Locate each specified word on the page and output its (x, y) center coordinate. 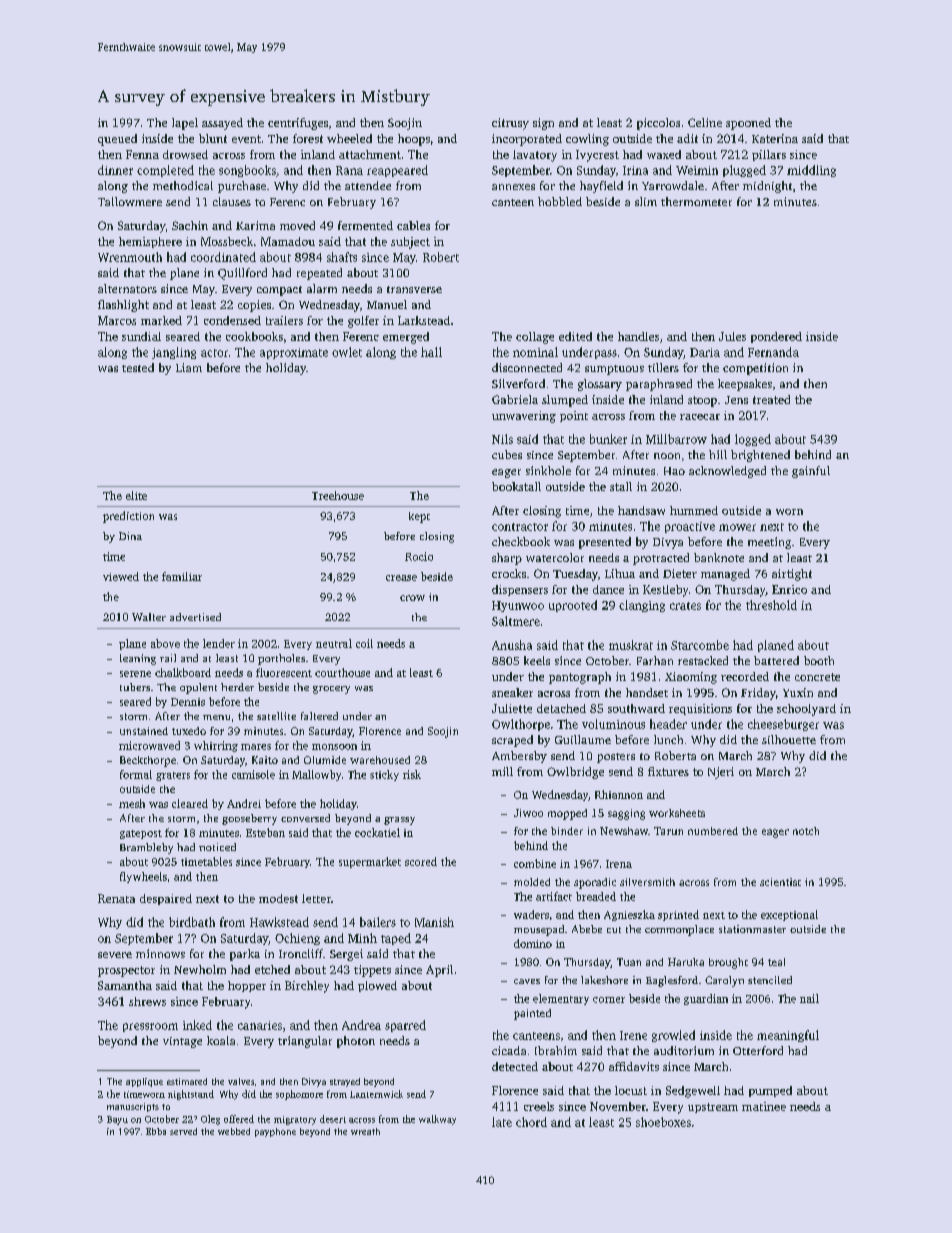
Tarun (668, 831)
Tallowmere (130, 201)
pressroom (150, 1027)
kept (419, 517)
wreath (365, 1131)
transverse (414, 289)
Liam (189, 367)
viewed (121, 576)
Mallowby (316, 775)
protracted (661, 559)
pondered (776, 337)
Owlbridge (575, 773)
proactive (690, 527)
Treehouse (338, 495)
